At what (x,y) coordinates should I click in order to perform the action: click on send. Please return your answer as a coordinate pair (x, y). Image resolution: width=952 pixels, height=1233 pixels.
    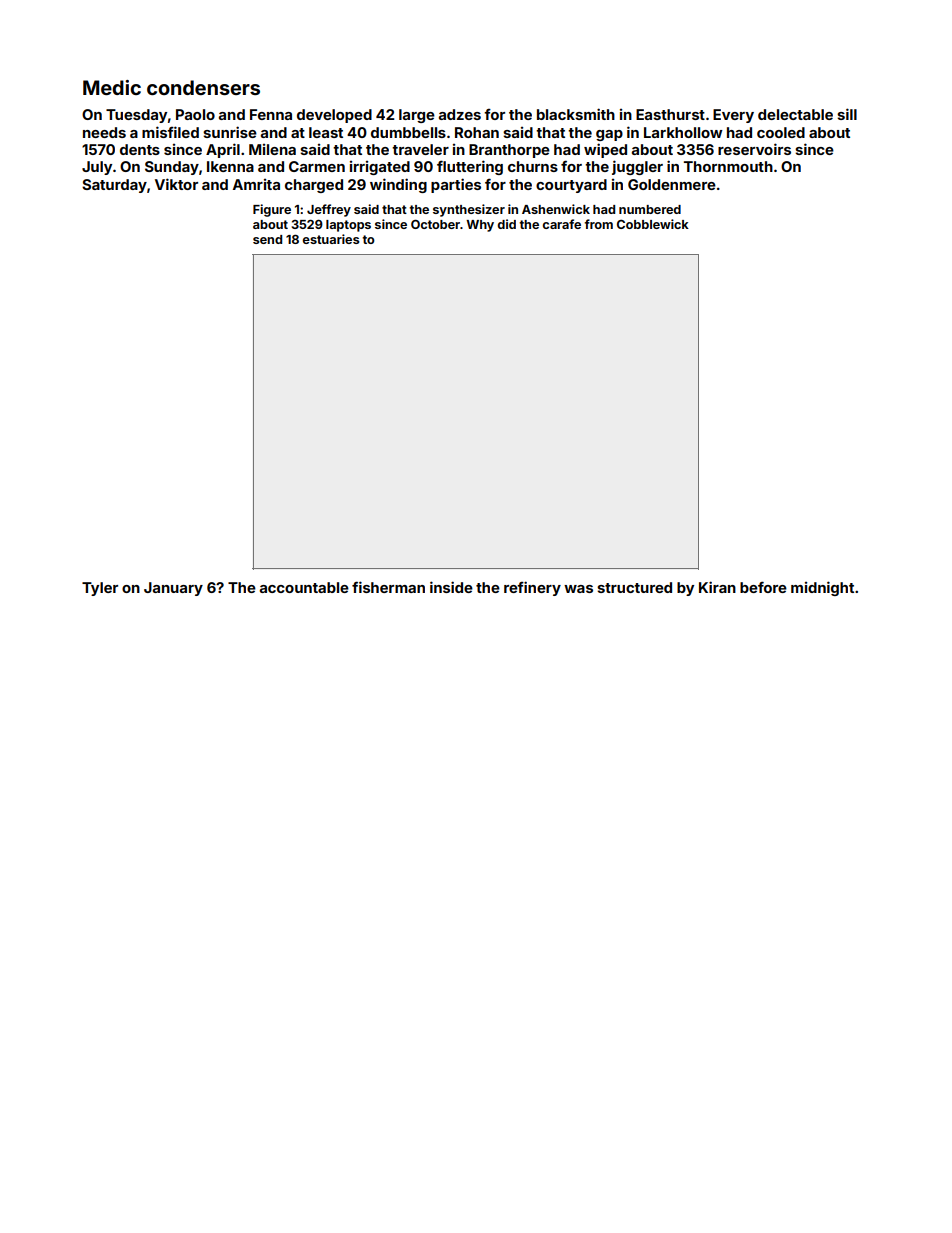
    Looking at the image, I should click on (267, 239).
